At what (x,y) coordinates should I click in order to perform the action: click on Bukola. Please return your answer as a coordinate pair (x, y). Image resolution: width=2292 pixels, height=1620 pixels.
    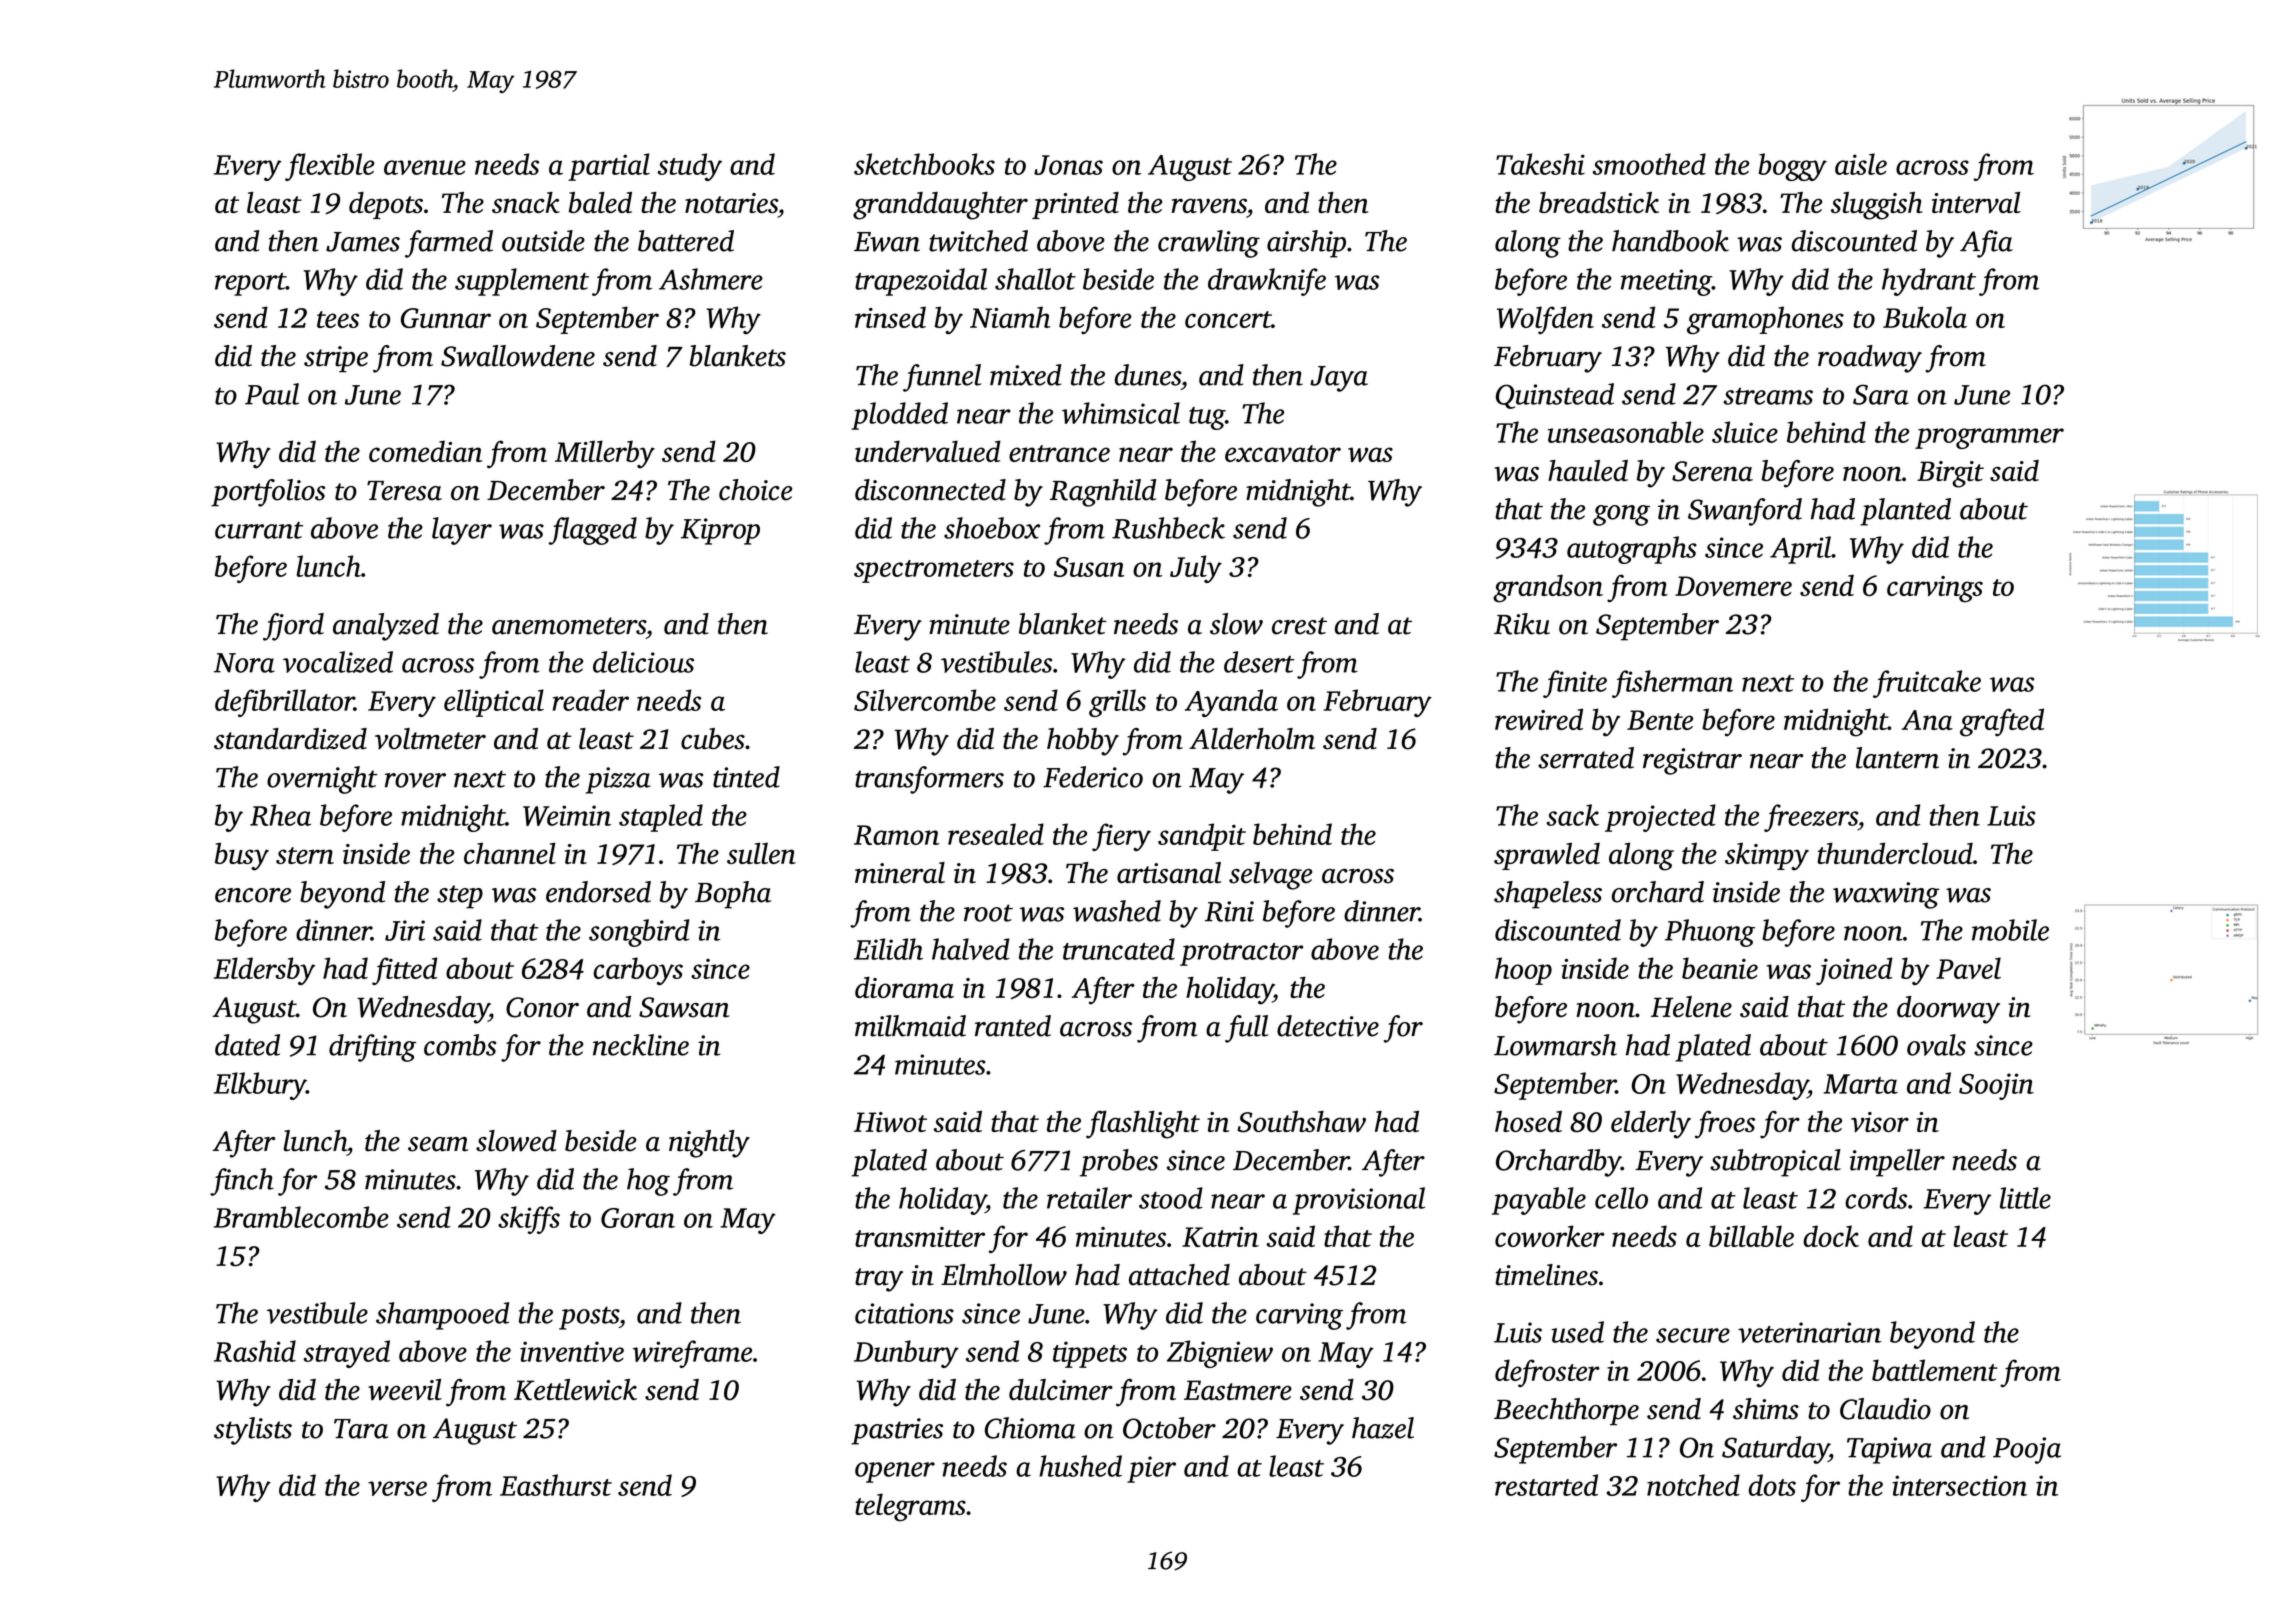
    Looking at the image, I should click on (1925, 317).
